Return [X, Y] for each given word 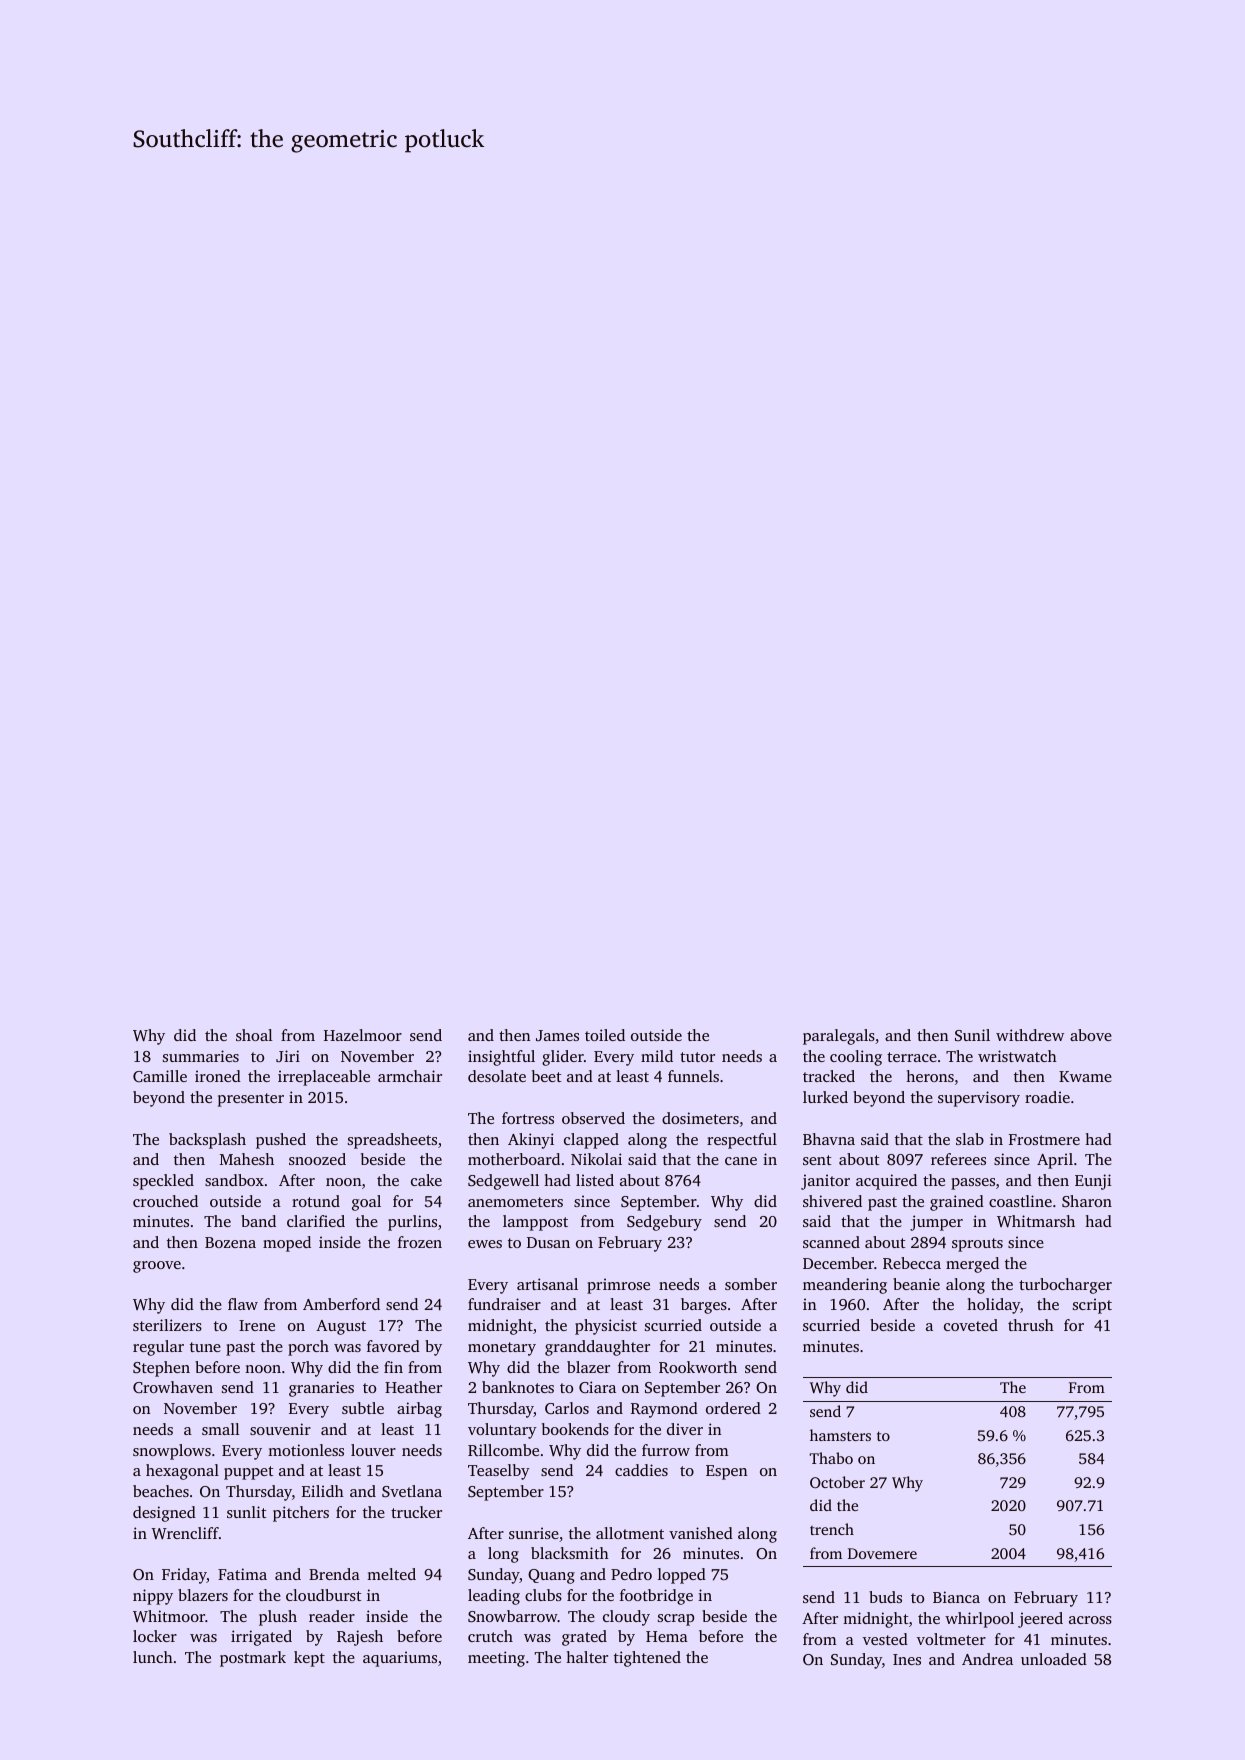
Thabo [831, 1458]
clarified [316, 1221]
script [1092, 1306]
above [1091, 1035]
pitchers [301, 1514]
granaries [321, 1389]
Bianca [956, 1597]
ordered [733, 1408]
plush [278, 1618]
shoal [254, 1035]
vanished [701, 1533]
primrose [618, 1286]
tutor [697, 1057]
